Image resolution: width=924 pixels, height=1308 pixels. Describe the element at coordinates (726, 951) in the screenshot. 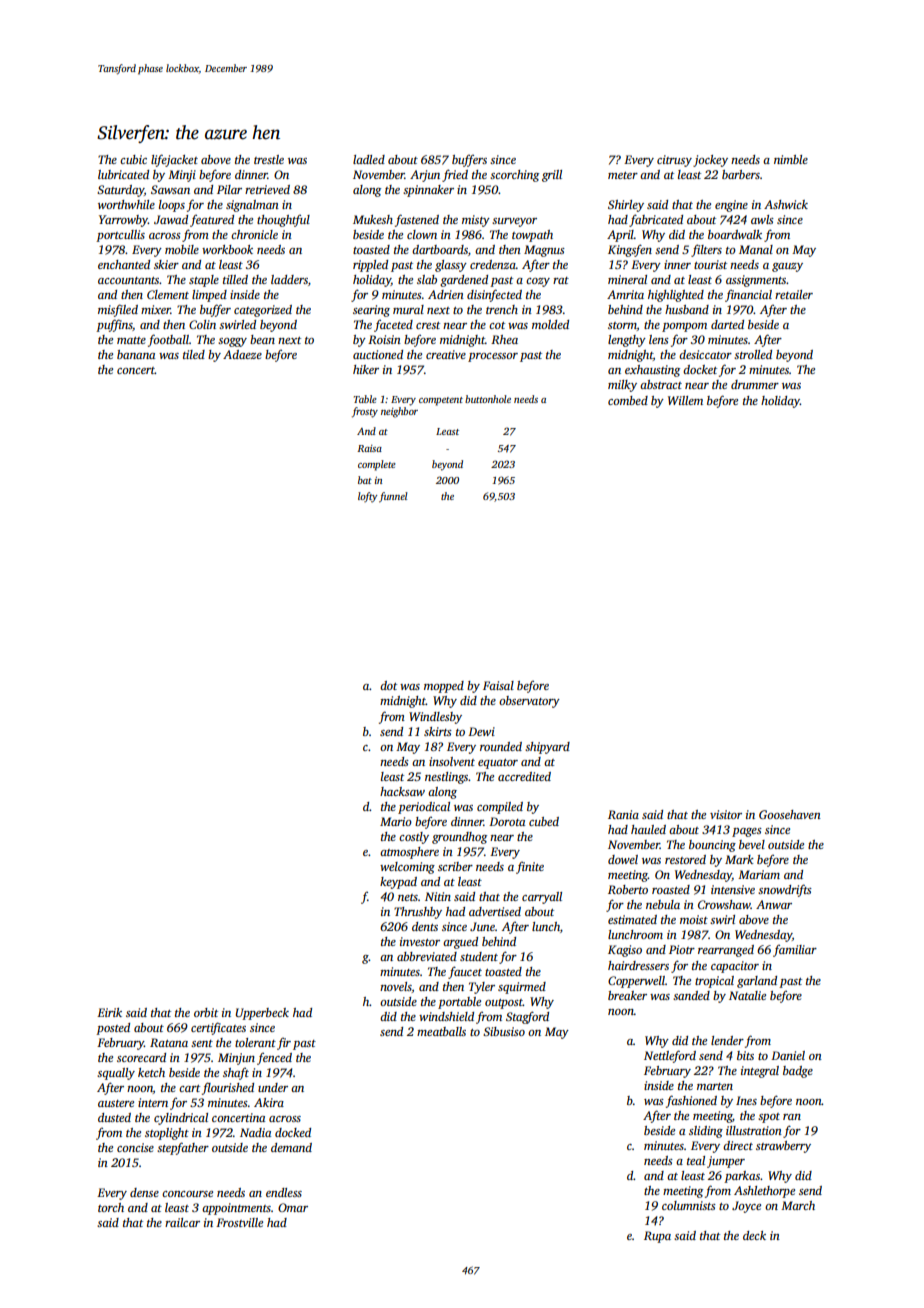

I see `rearranged` at that location.
